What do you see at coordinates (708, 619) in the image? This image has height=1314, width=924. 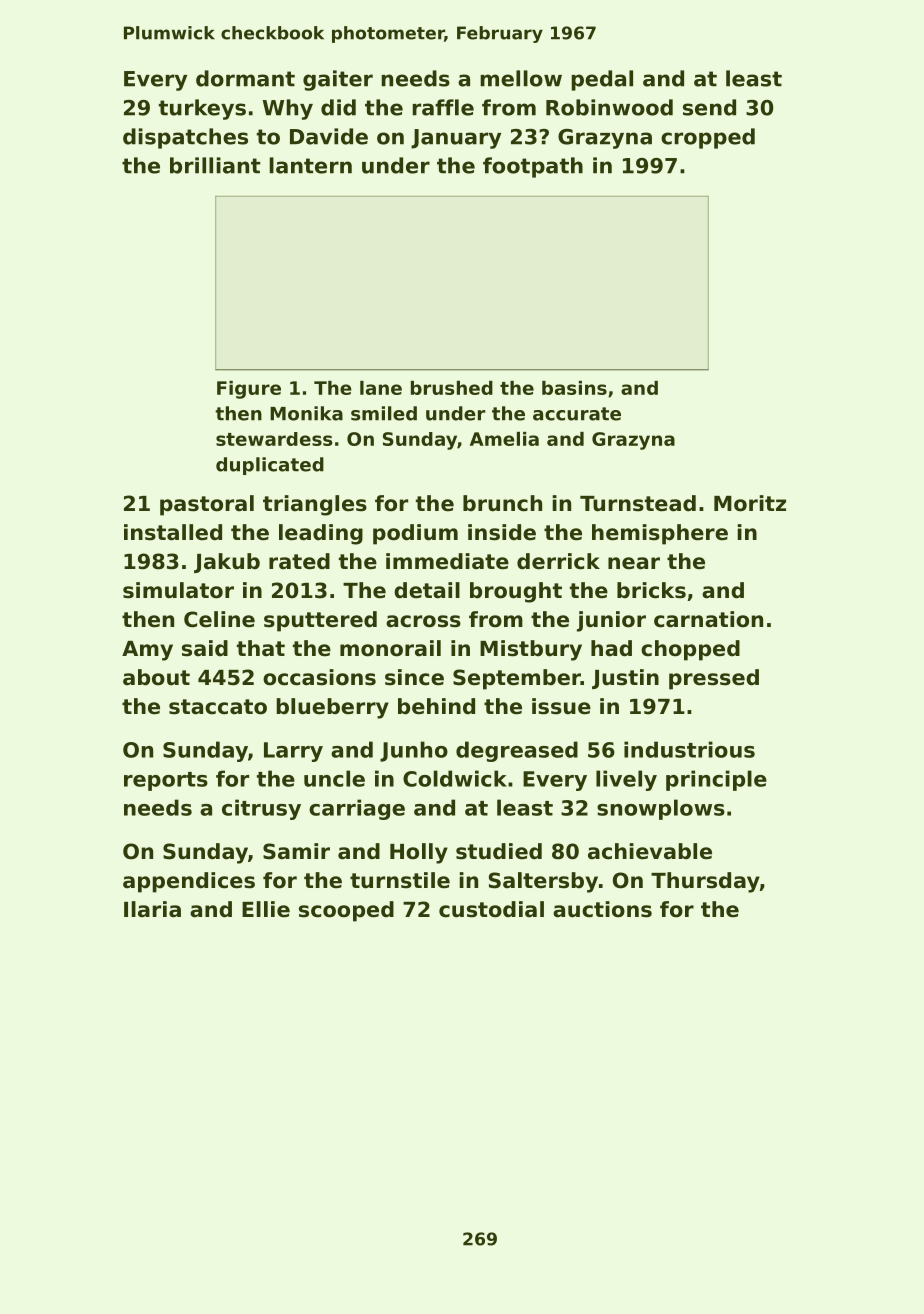 I see `carnation` at bounding box center [708, 619].
